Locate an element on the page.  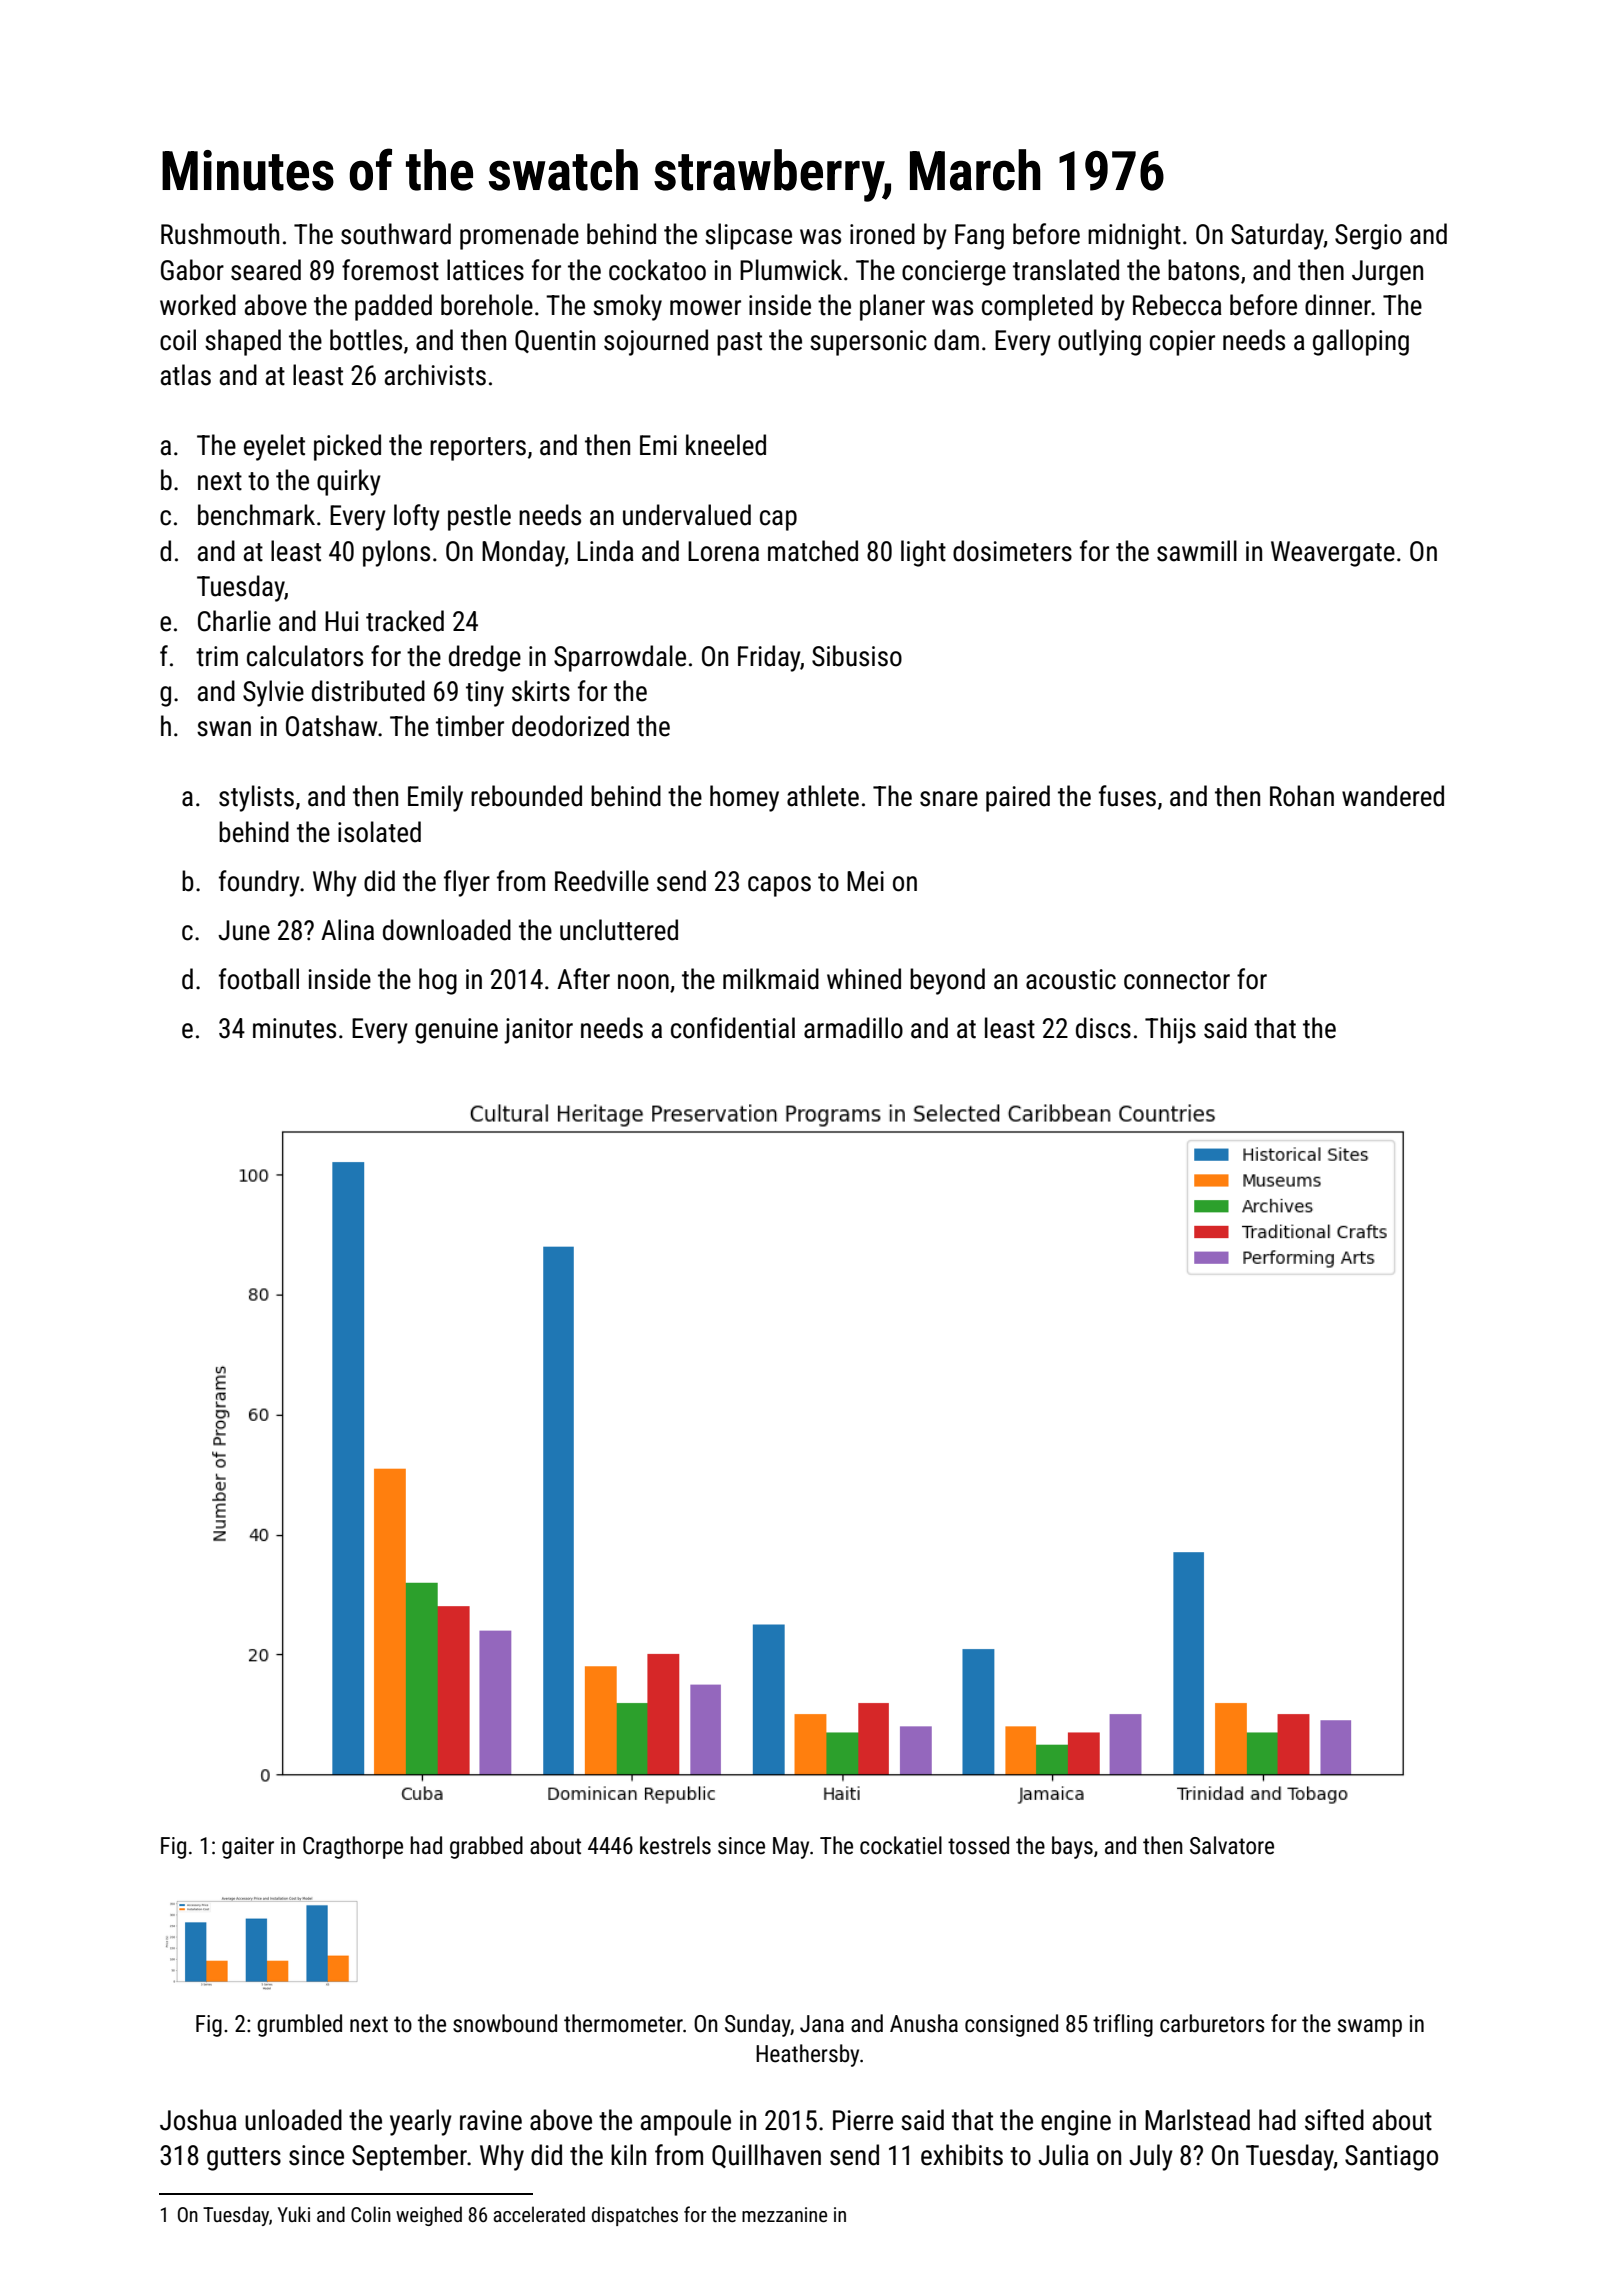
copier is located at coordinates (1182, 343).
